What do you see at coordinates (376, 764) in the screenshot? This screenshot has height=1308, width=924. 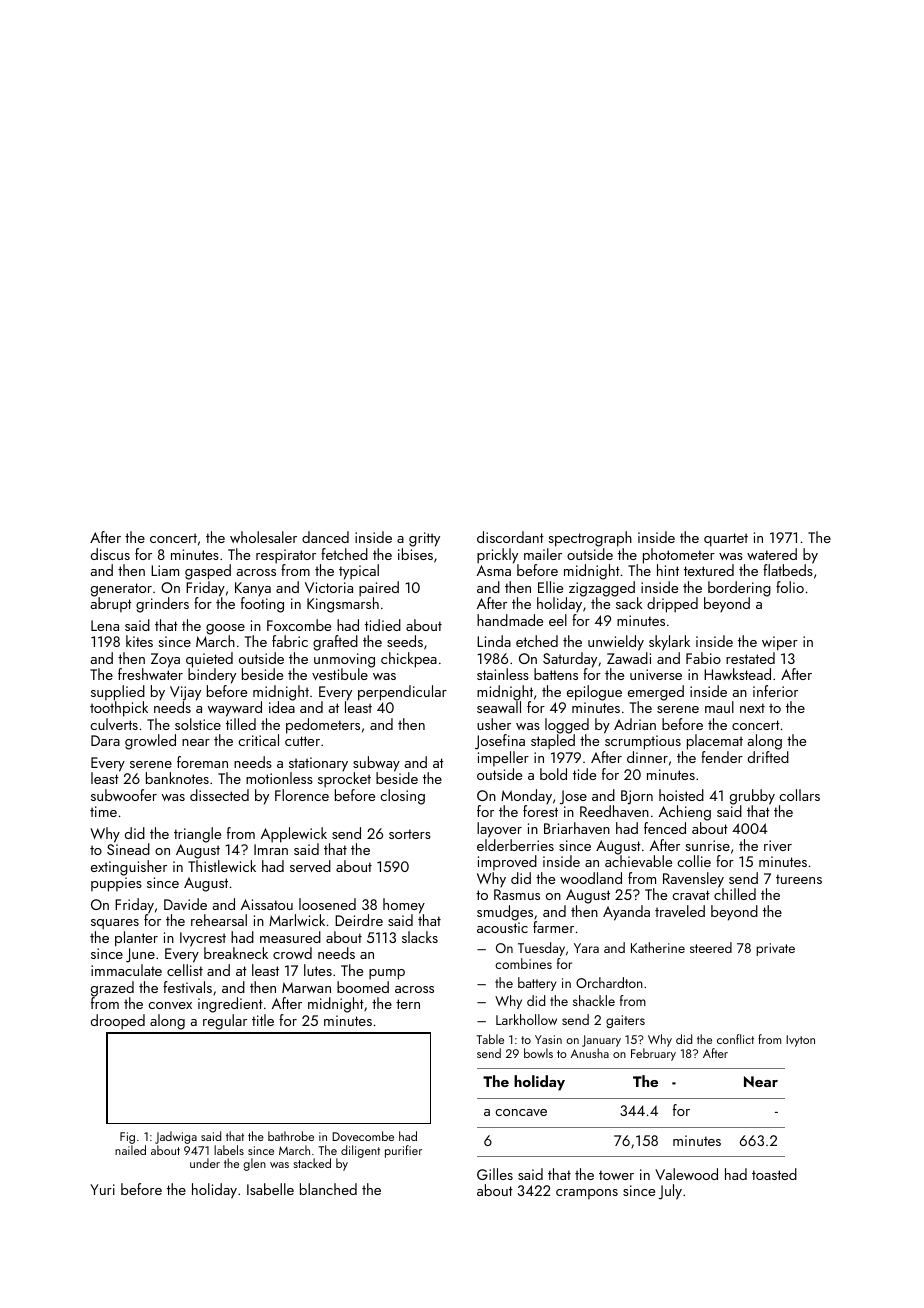 I see `subway` at bounding box center [376, 764].
